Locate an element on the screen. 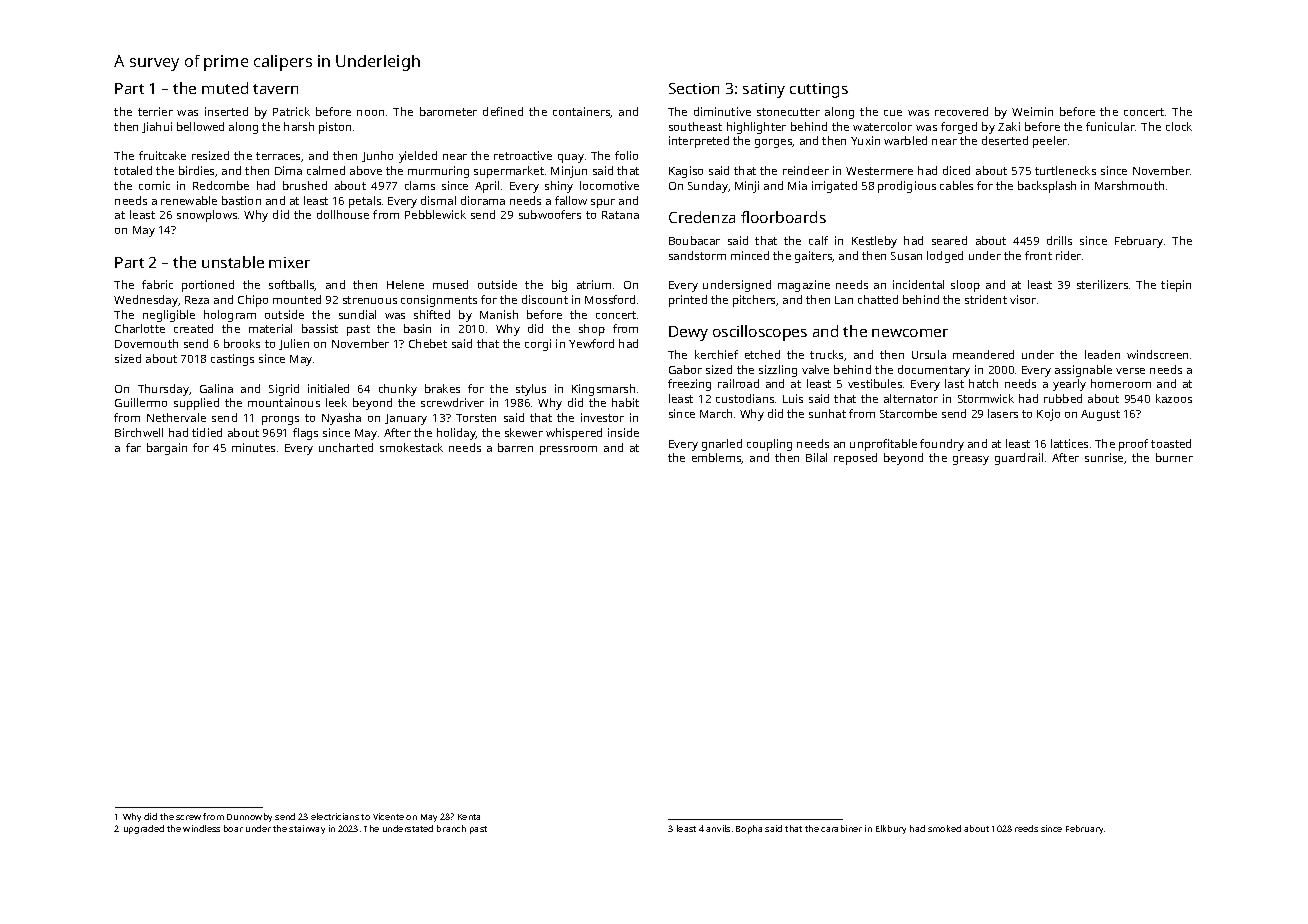  burner is located at coordinates (1174, 457).
